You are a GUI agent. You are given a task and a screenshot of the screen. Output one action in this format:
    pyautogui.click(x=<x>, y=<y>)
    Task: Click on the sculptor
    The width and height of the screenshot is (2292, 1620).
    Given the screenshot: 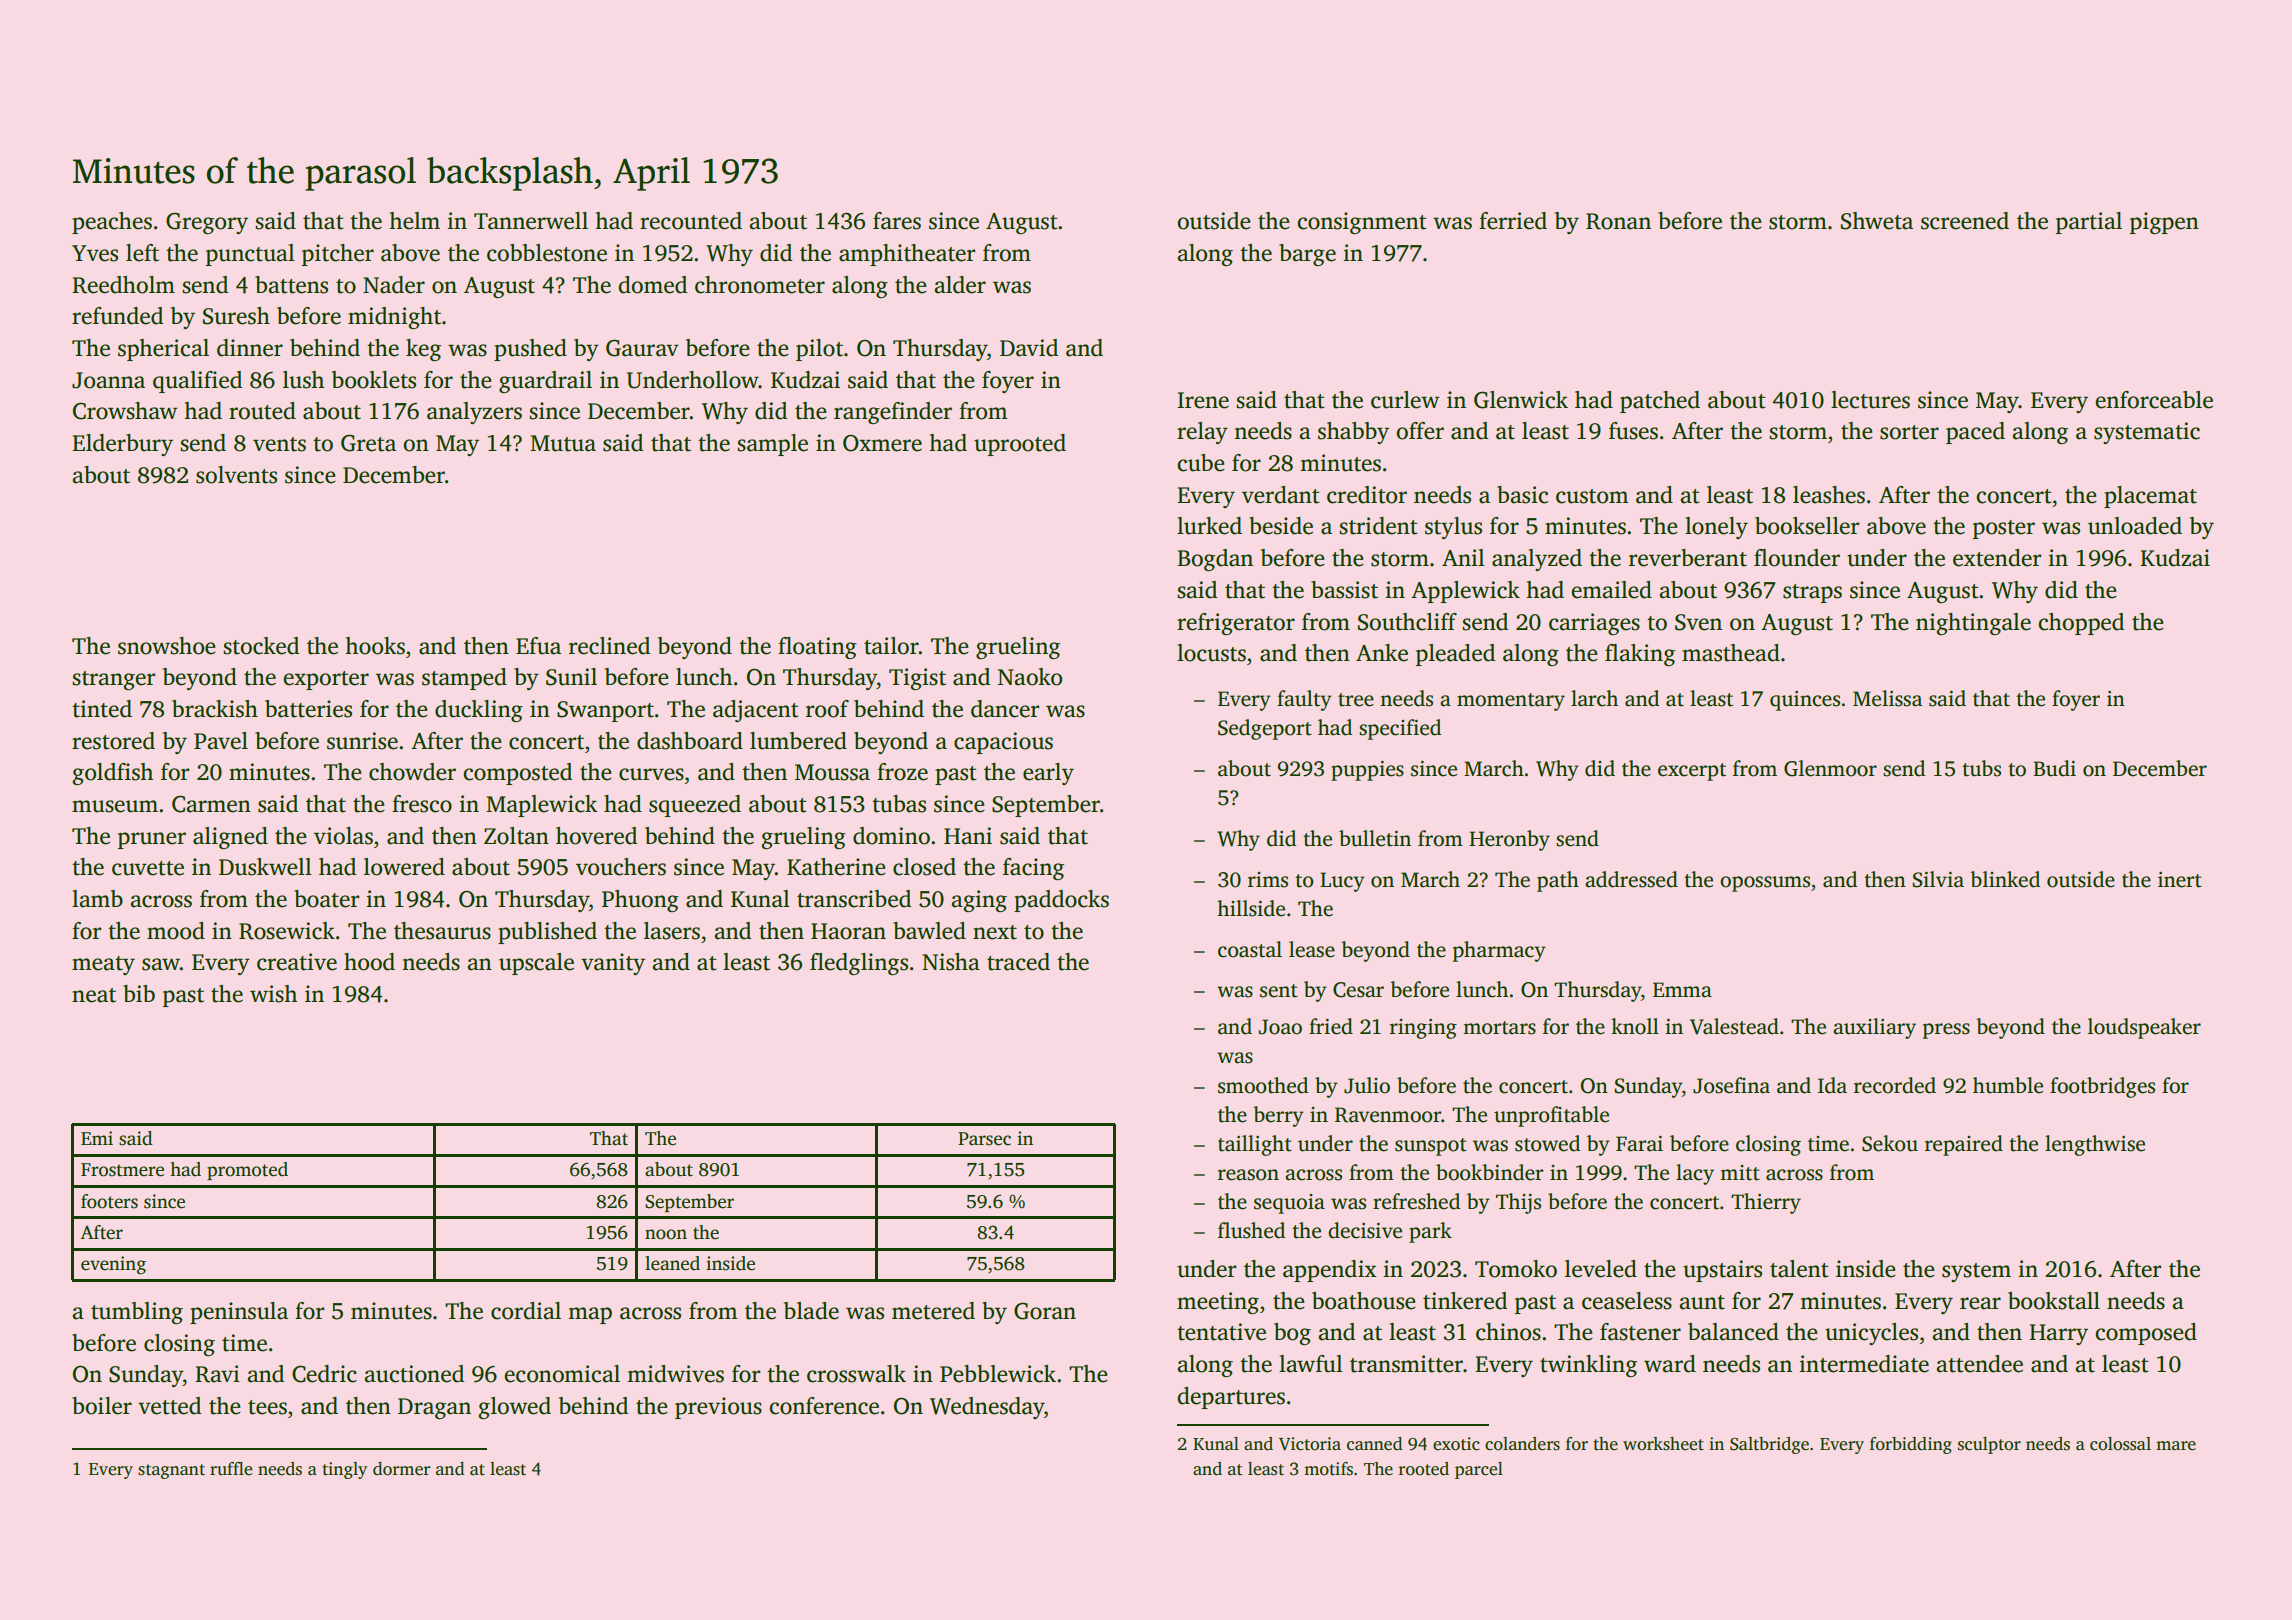 What is the action you would take?
    pyautogui.click(x=1989, y=1445)
